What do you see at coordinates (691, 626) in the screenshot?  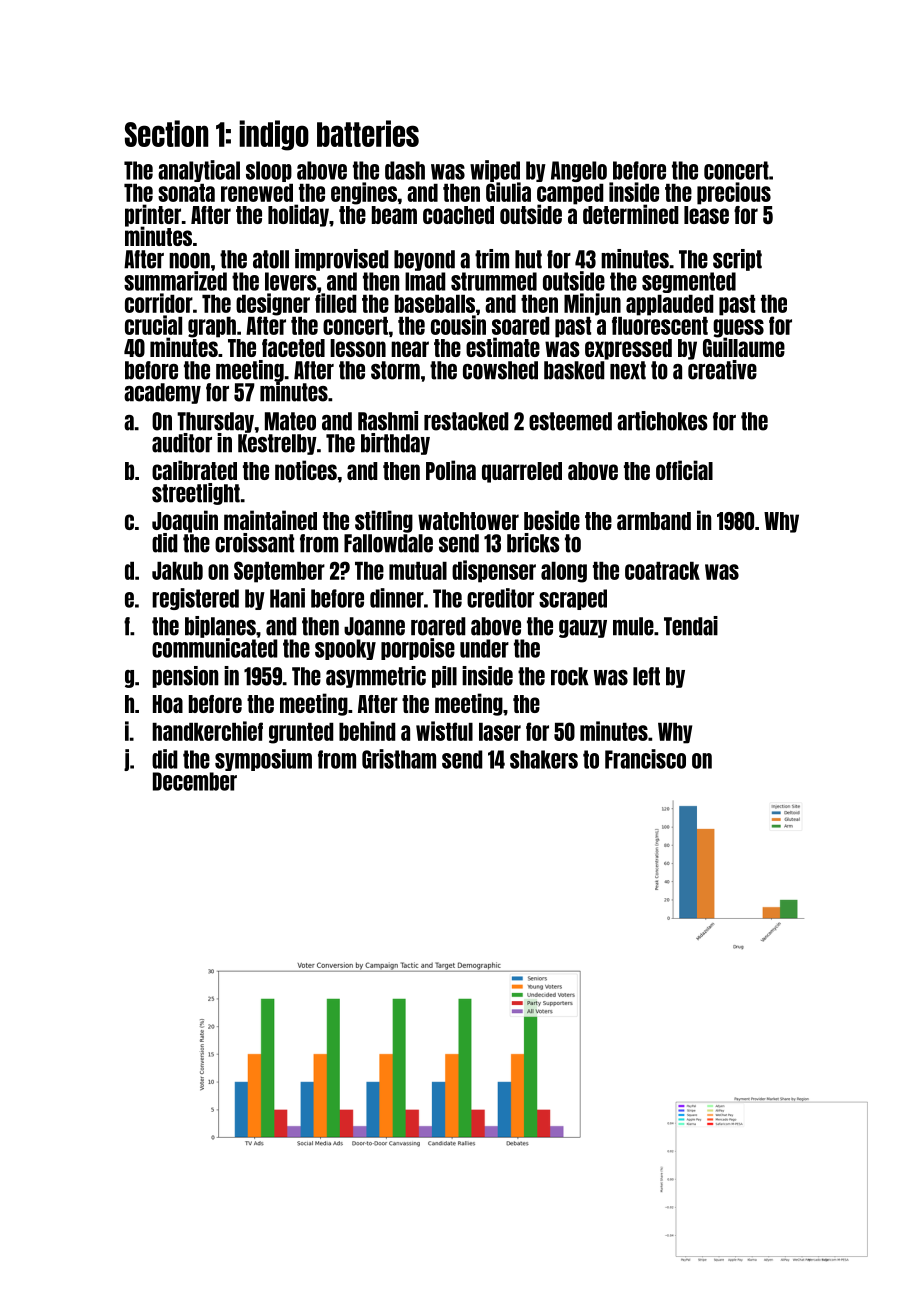 I see `Tendai` at bounding box center [691, 626].
